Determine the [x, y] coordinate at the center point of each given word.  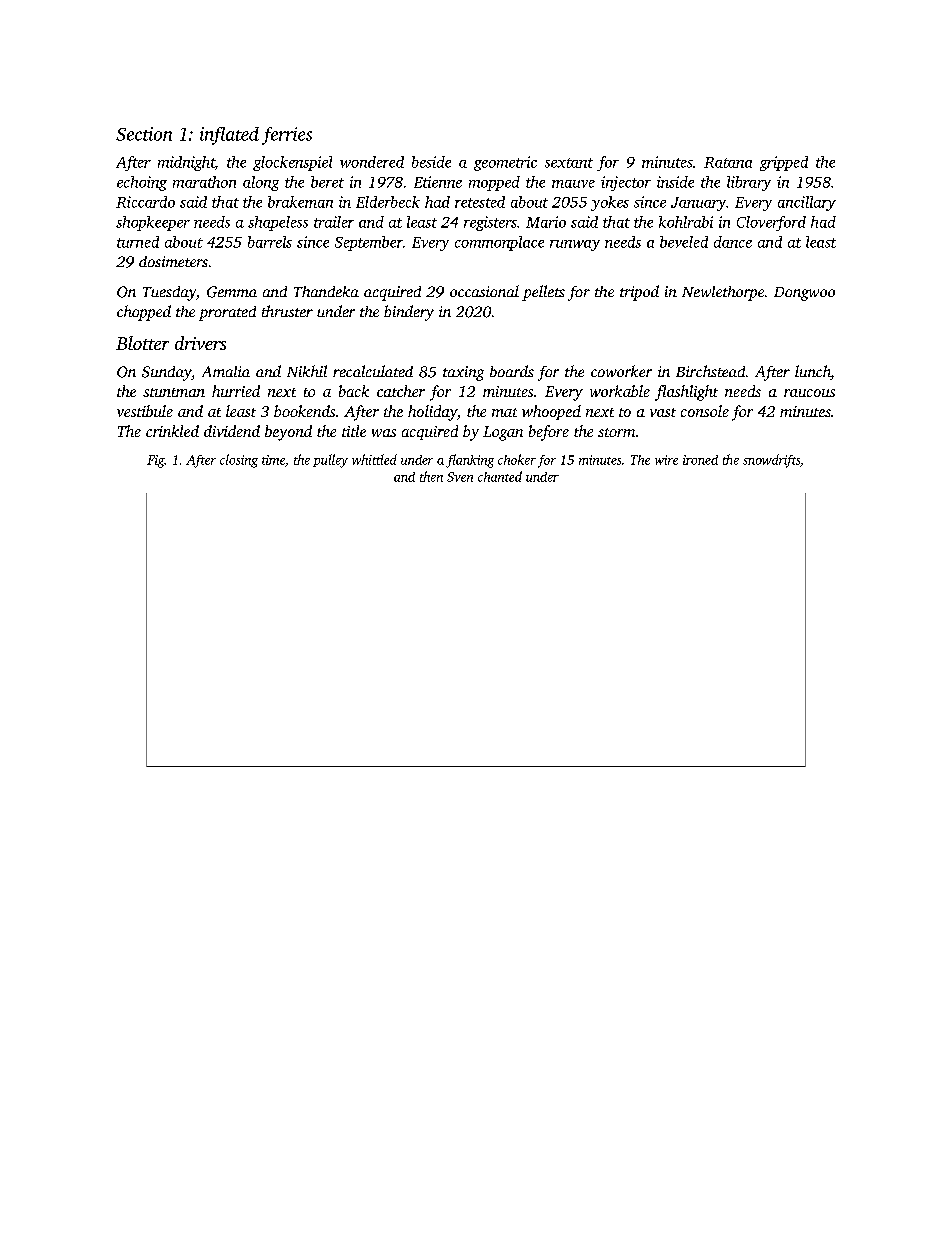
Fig [155, 461]
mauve [573, 184]
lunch [813, 372]
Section [144, 134]
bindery [409, 313]
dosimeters [173, 261]
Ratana [728, 162]
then [431, 476]
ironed [700, 460]
